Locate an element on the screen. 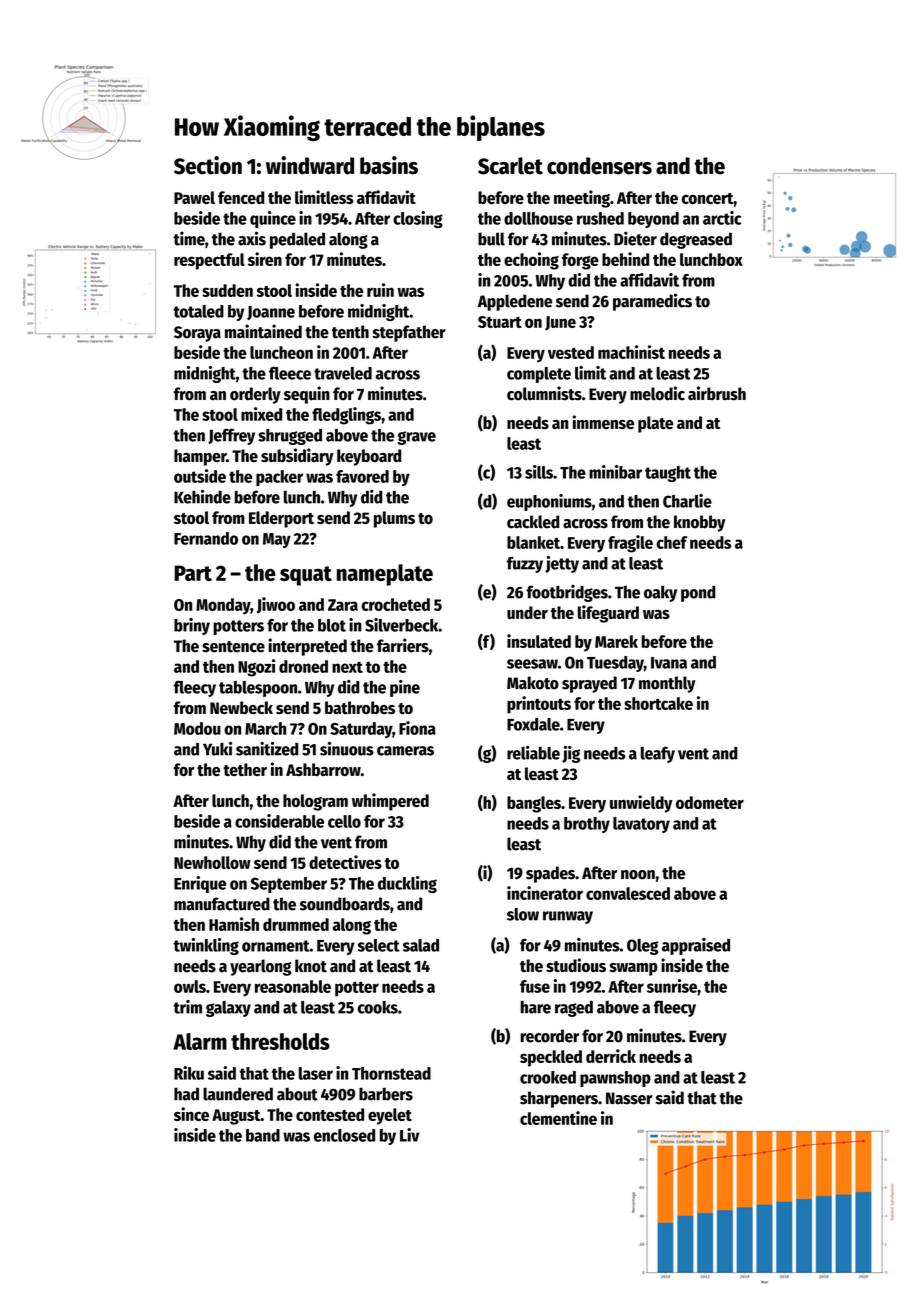  twinkling is located at coordinates (206, 946).
